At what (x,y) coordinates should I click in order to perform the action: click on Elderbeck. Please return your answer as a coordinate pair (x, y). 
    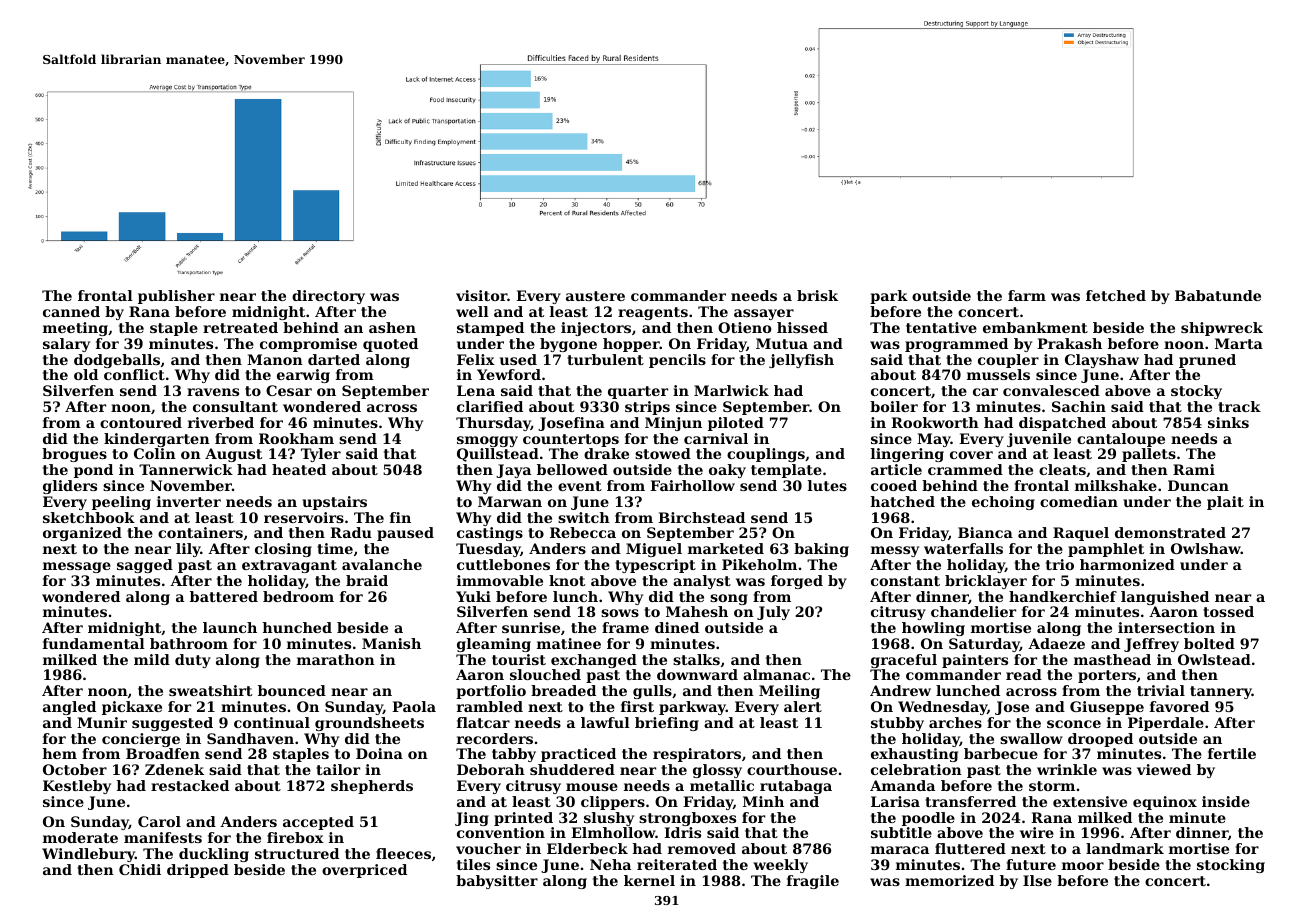
    Looking at the image, I should click on (587, 848).
